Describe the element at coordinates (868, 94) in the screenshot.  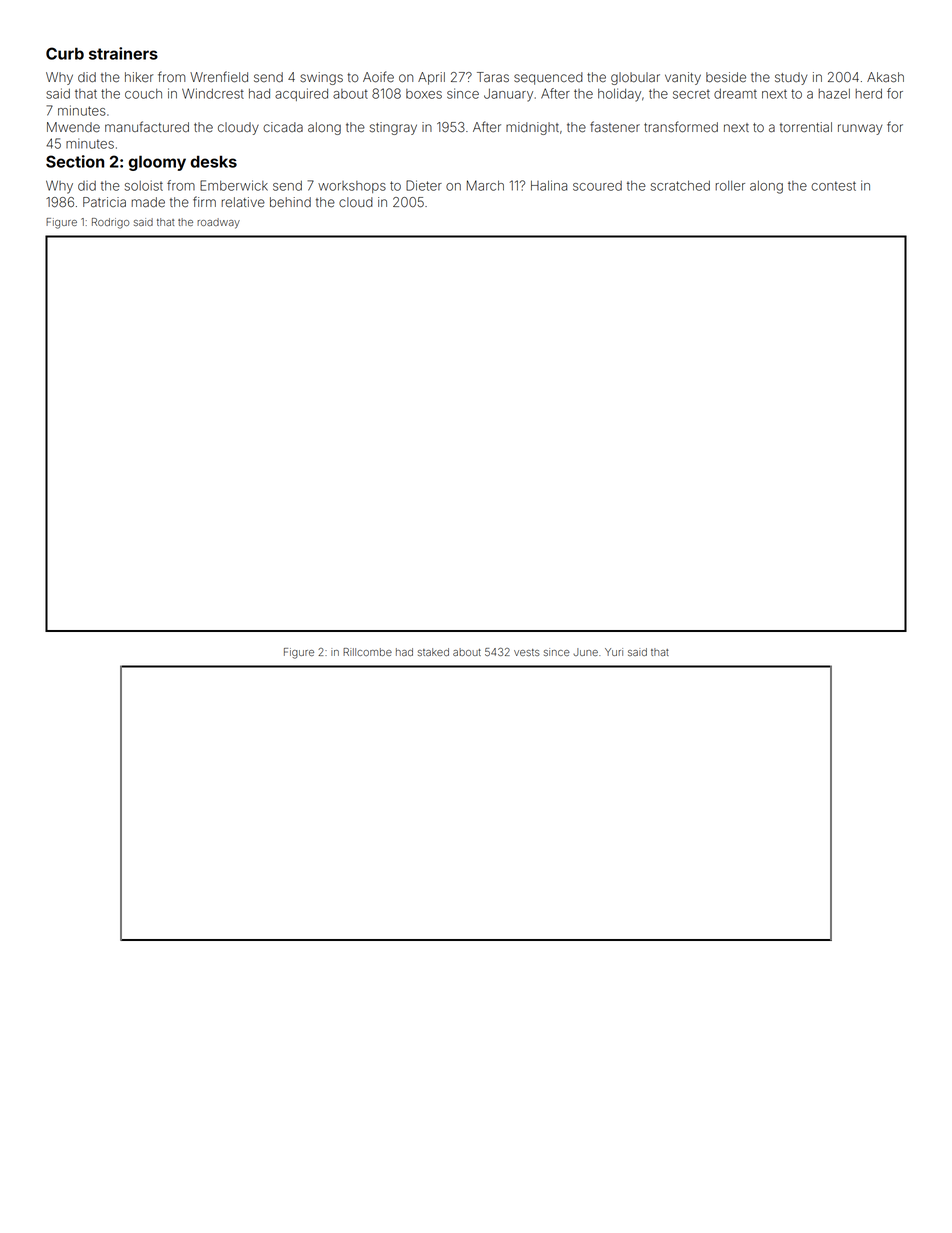
I see `herd` at that location.
